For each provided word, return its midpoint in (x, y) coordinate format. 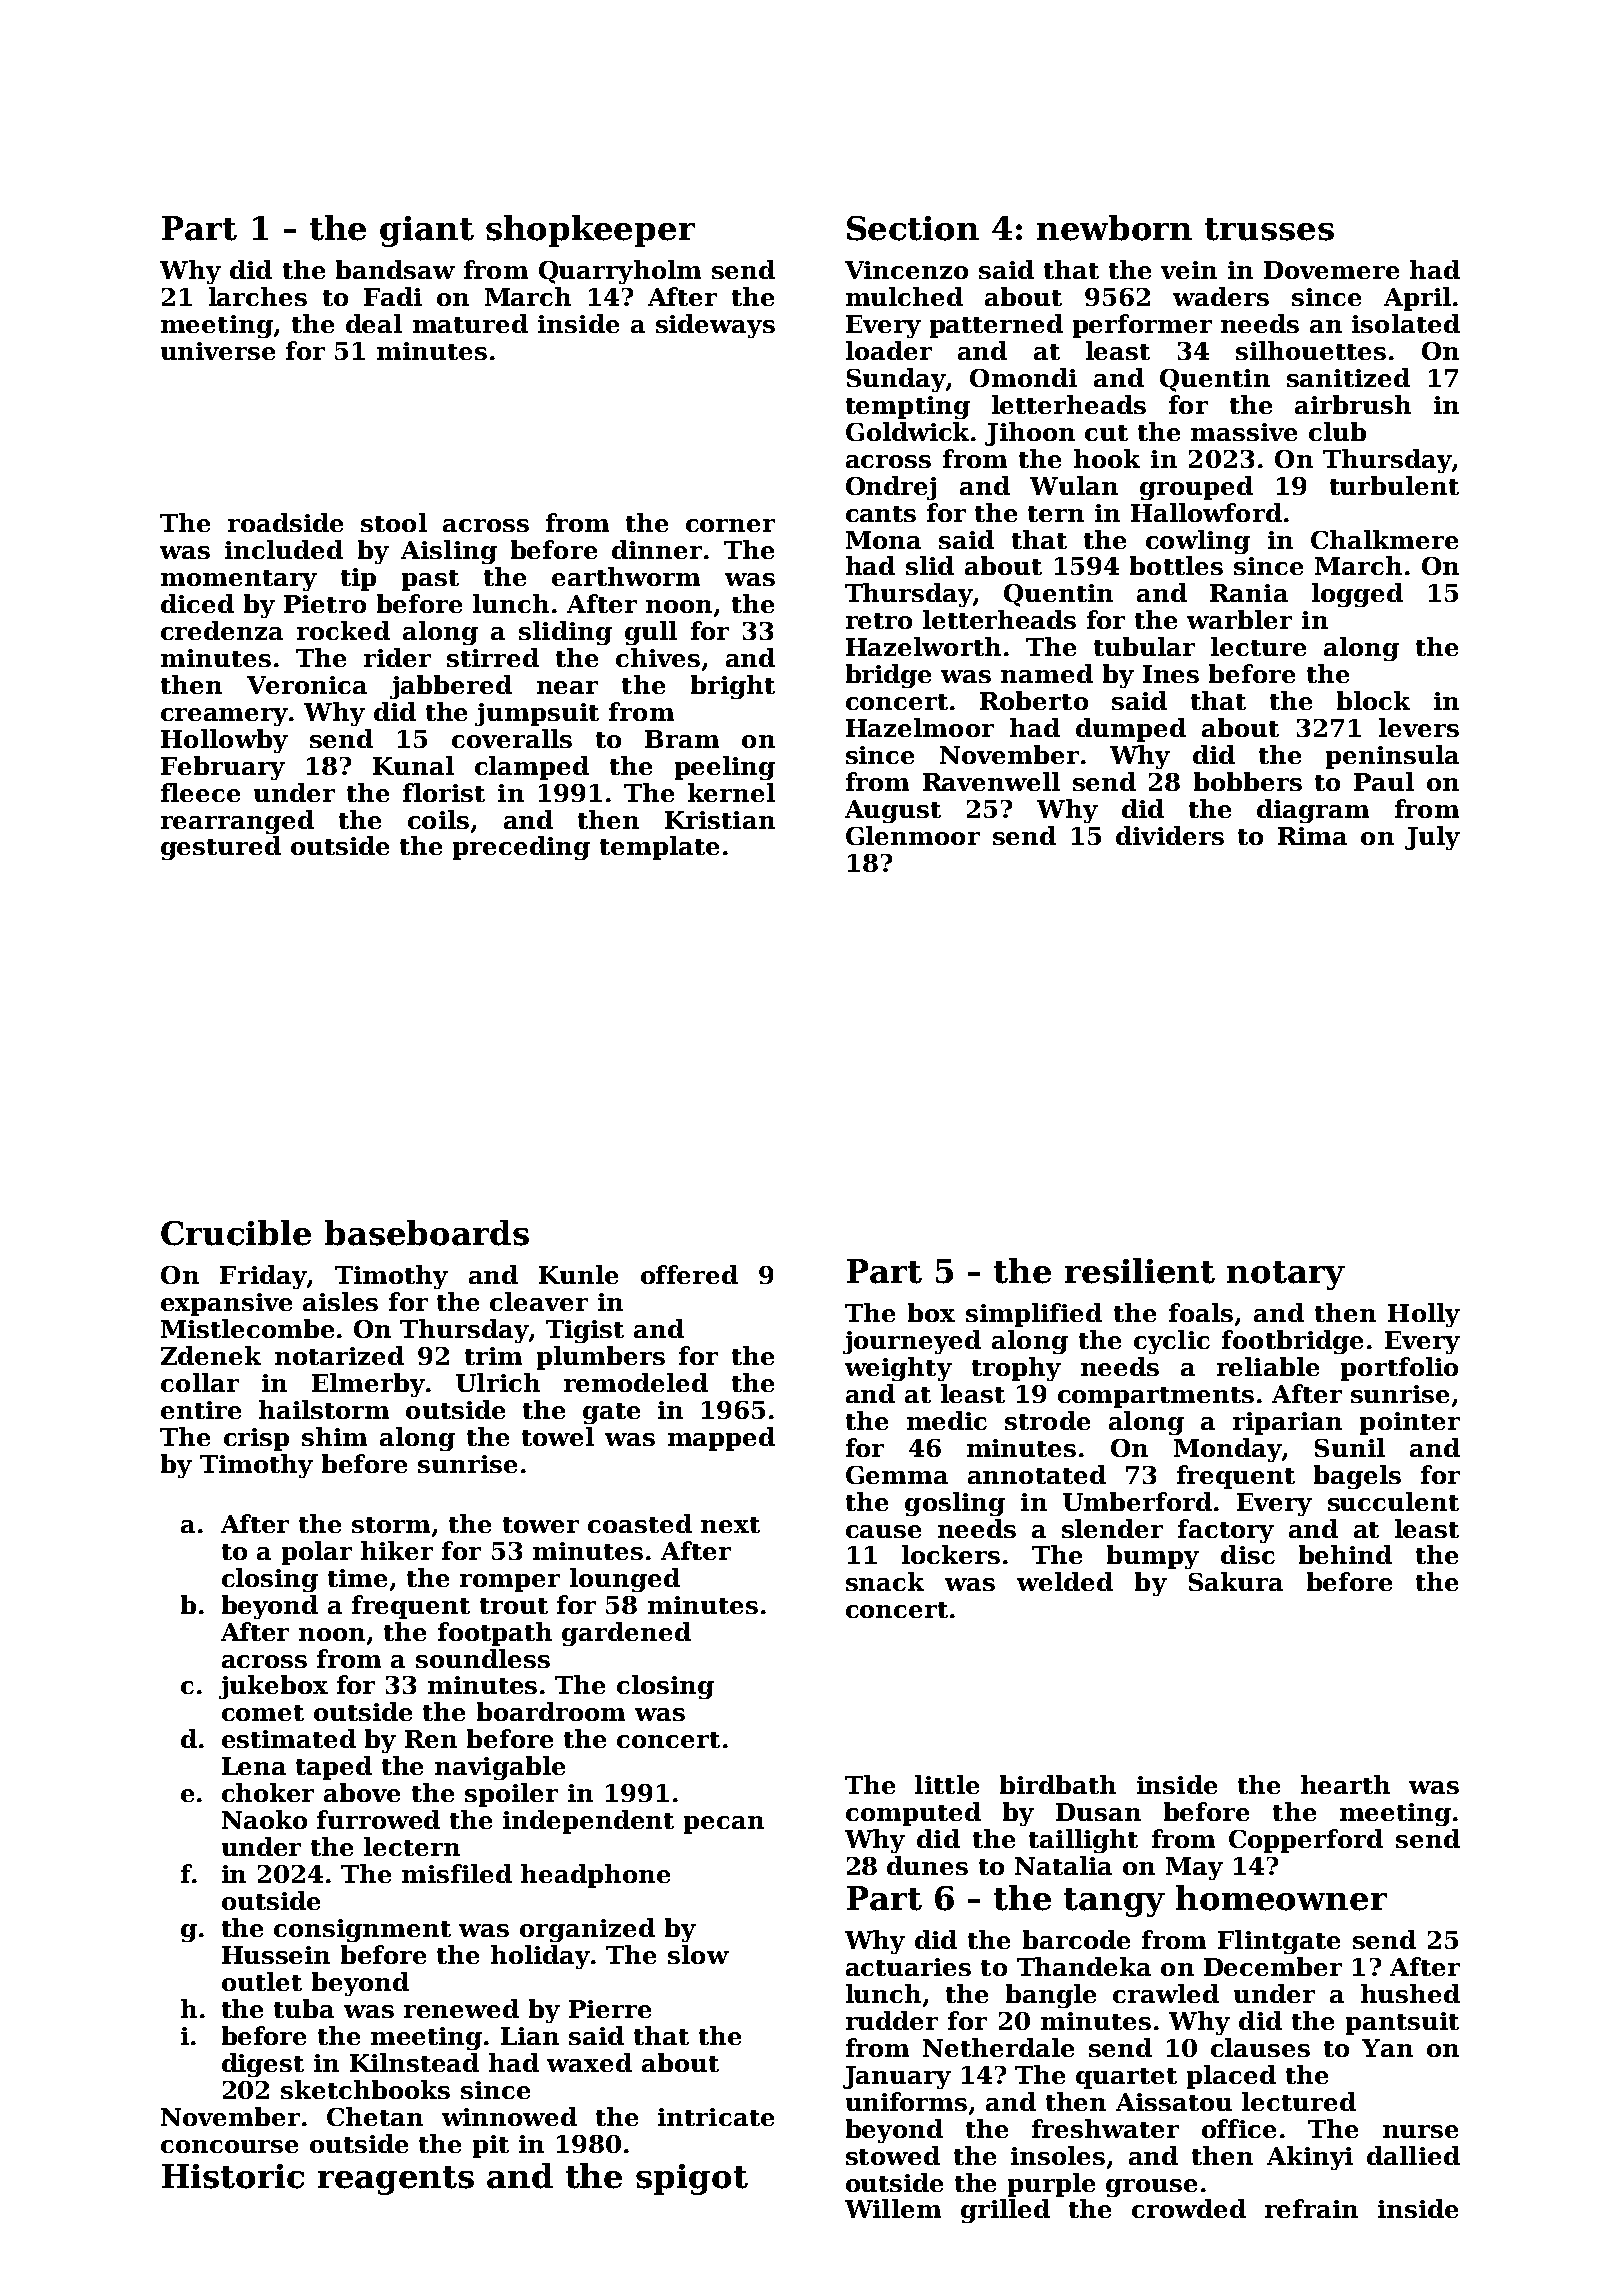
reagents (396, 2180)
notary (1286, 1275)
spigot (692, 2179)
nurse (1420, 2131)
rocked (343, 630)
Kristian (720, 820)
